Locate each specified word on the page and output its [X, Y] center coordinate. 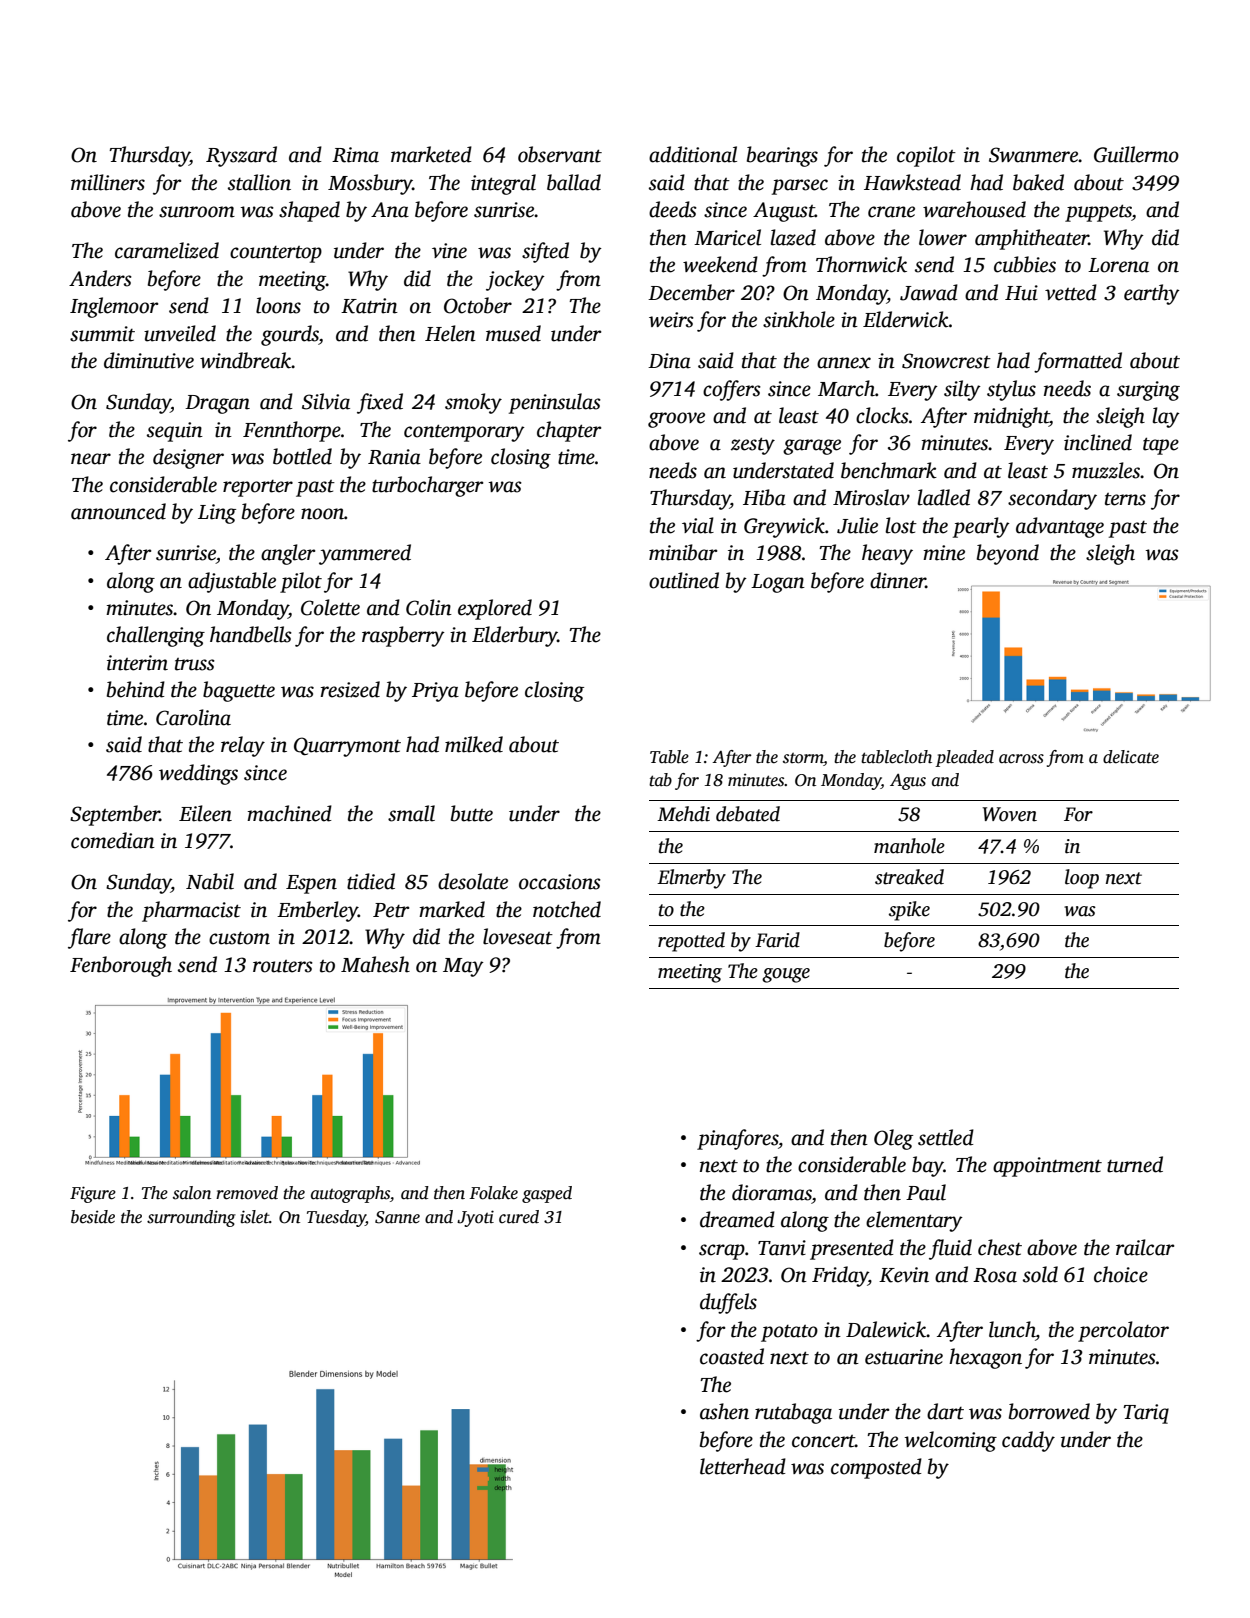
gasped [547, 1194]
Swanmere [1033, 155]
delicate [1131, 757]
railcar [1145, 1247]
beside [93, 1217]
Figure [93, 1194]
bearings [782, 156]
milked [474, 744]
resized [350, 689]
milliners [108, 182]
